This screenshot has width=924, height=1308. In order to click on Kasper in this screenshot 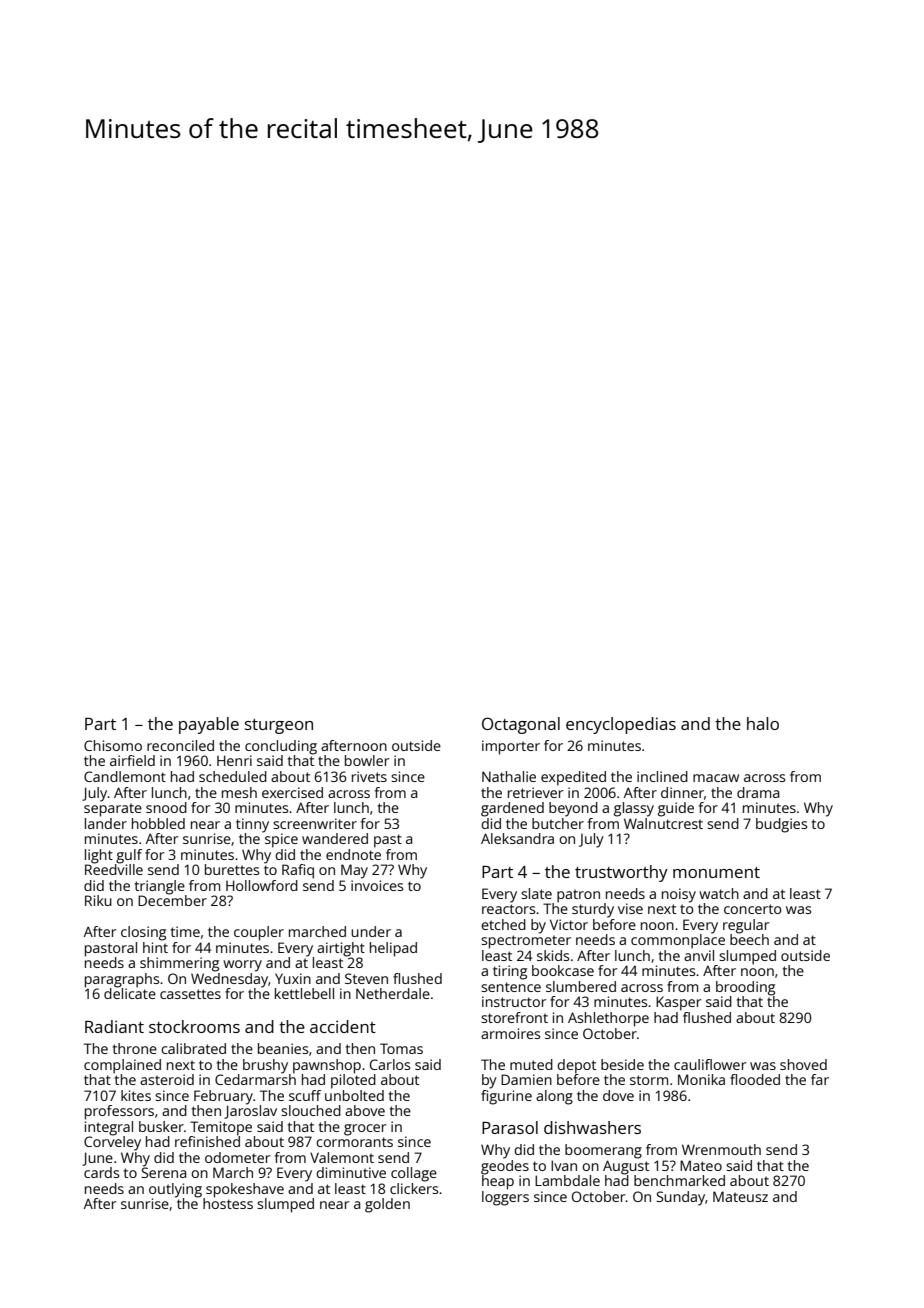, I will do `click(678, 1003)`.
